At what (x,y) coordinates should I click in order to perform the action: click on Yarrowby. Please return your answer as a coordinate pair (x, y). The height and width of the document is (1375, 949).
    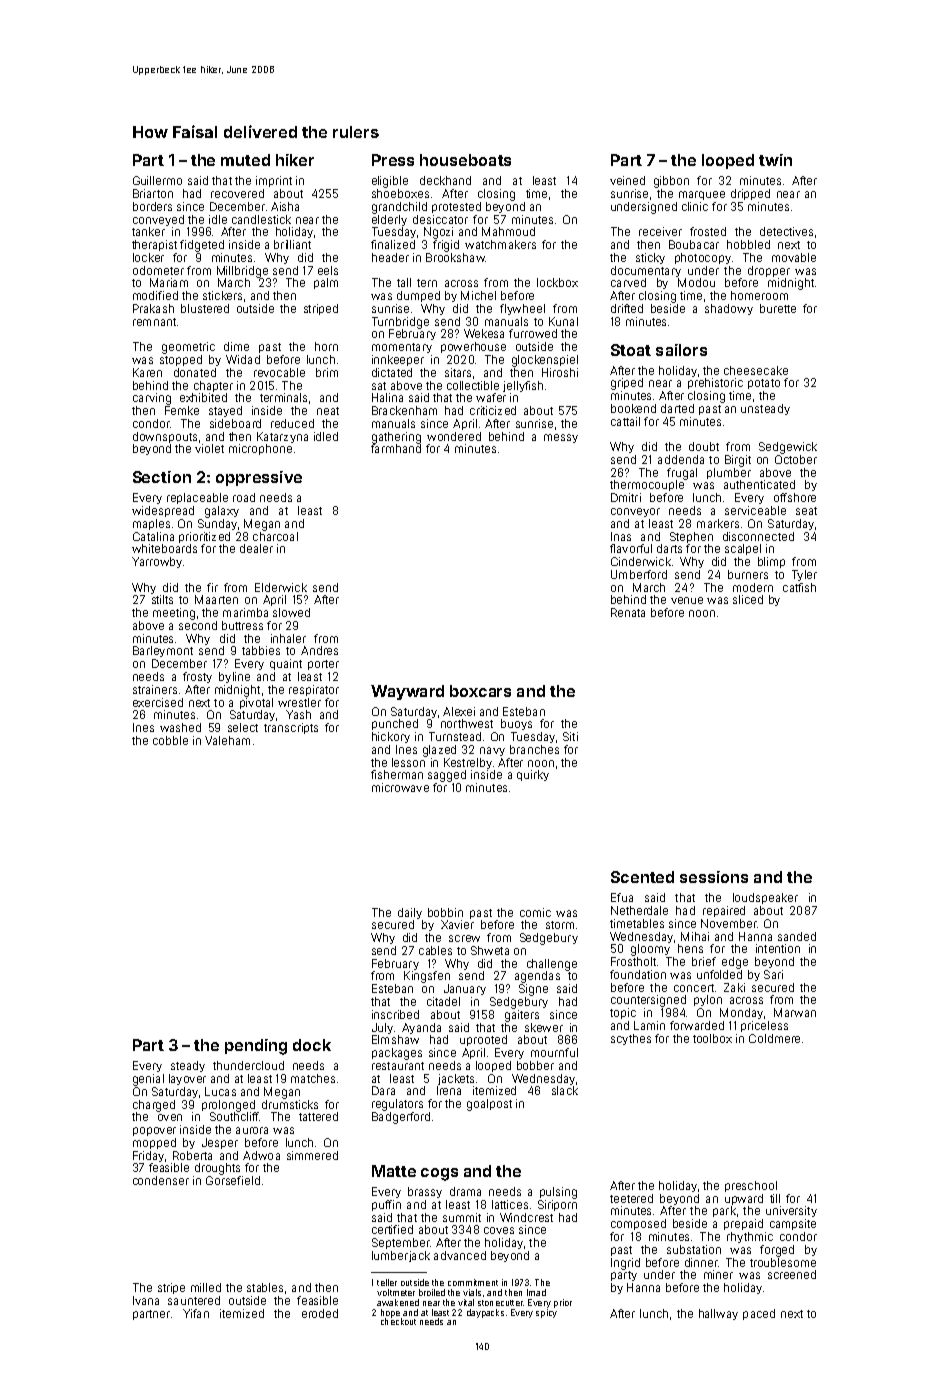
    Looking at the image, I should click on (157, 562).
